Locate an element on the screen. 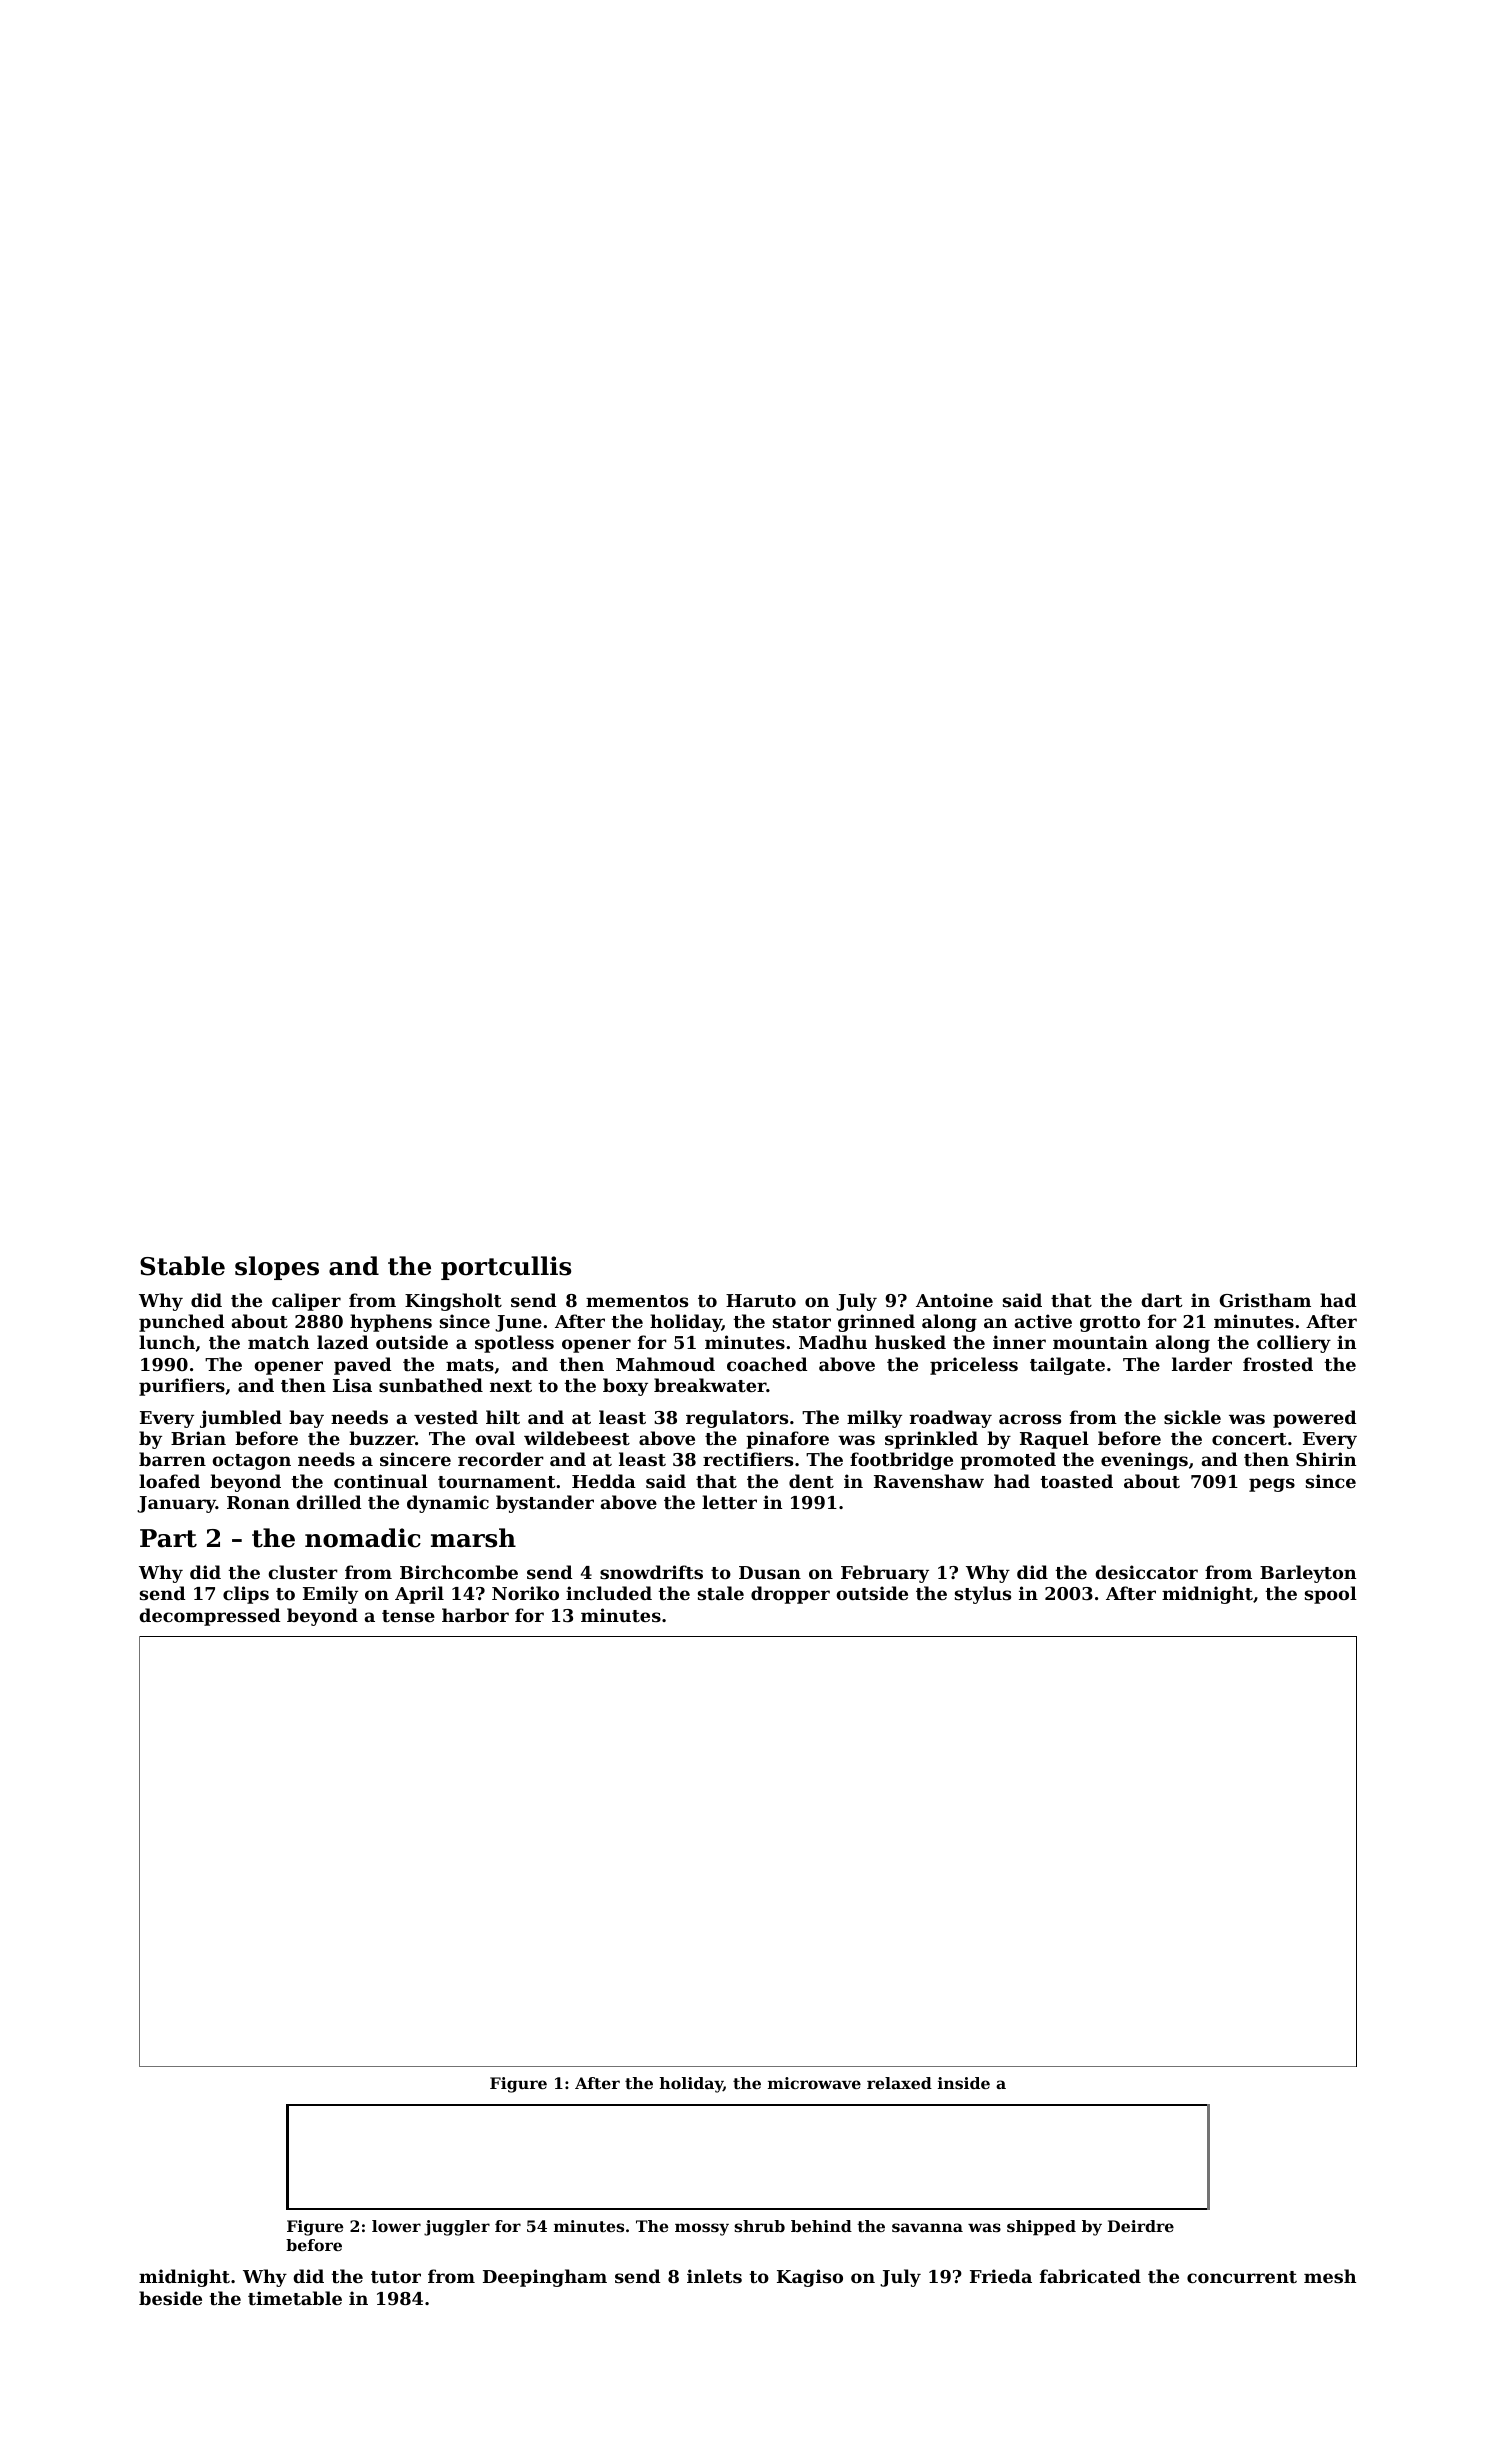  buzzer is located at coordinates (382, 1438).
